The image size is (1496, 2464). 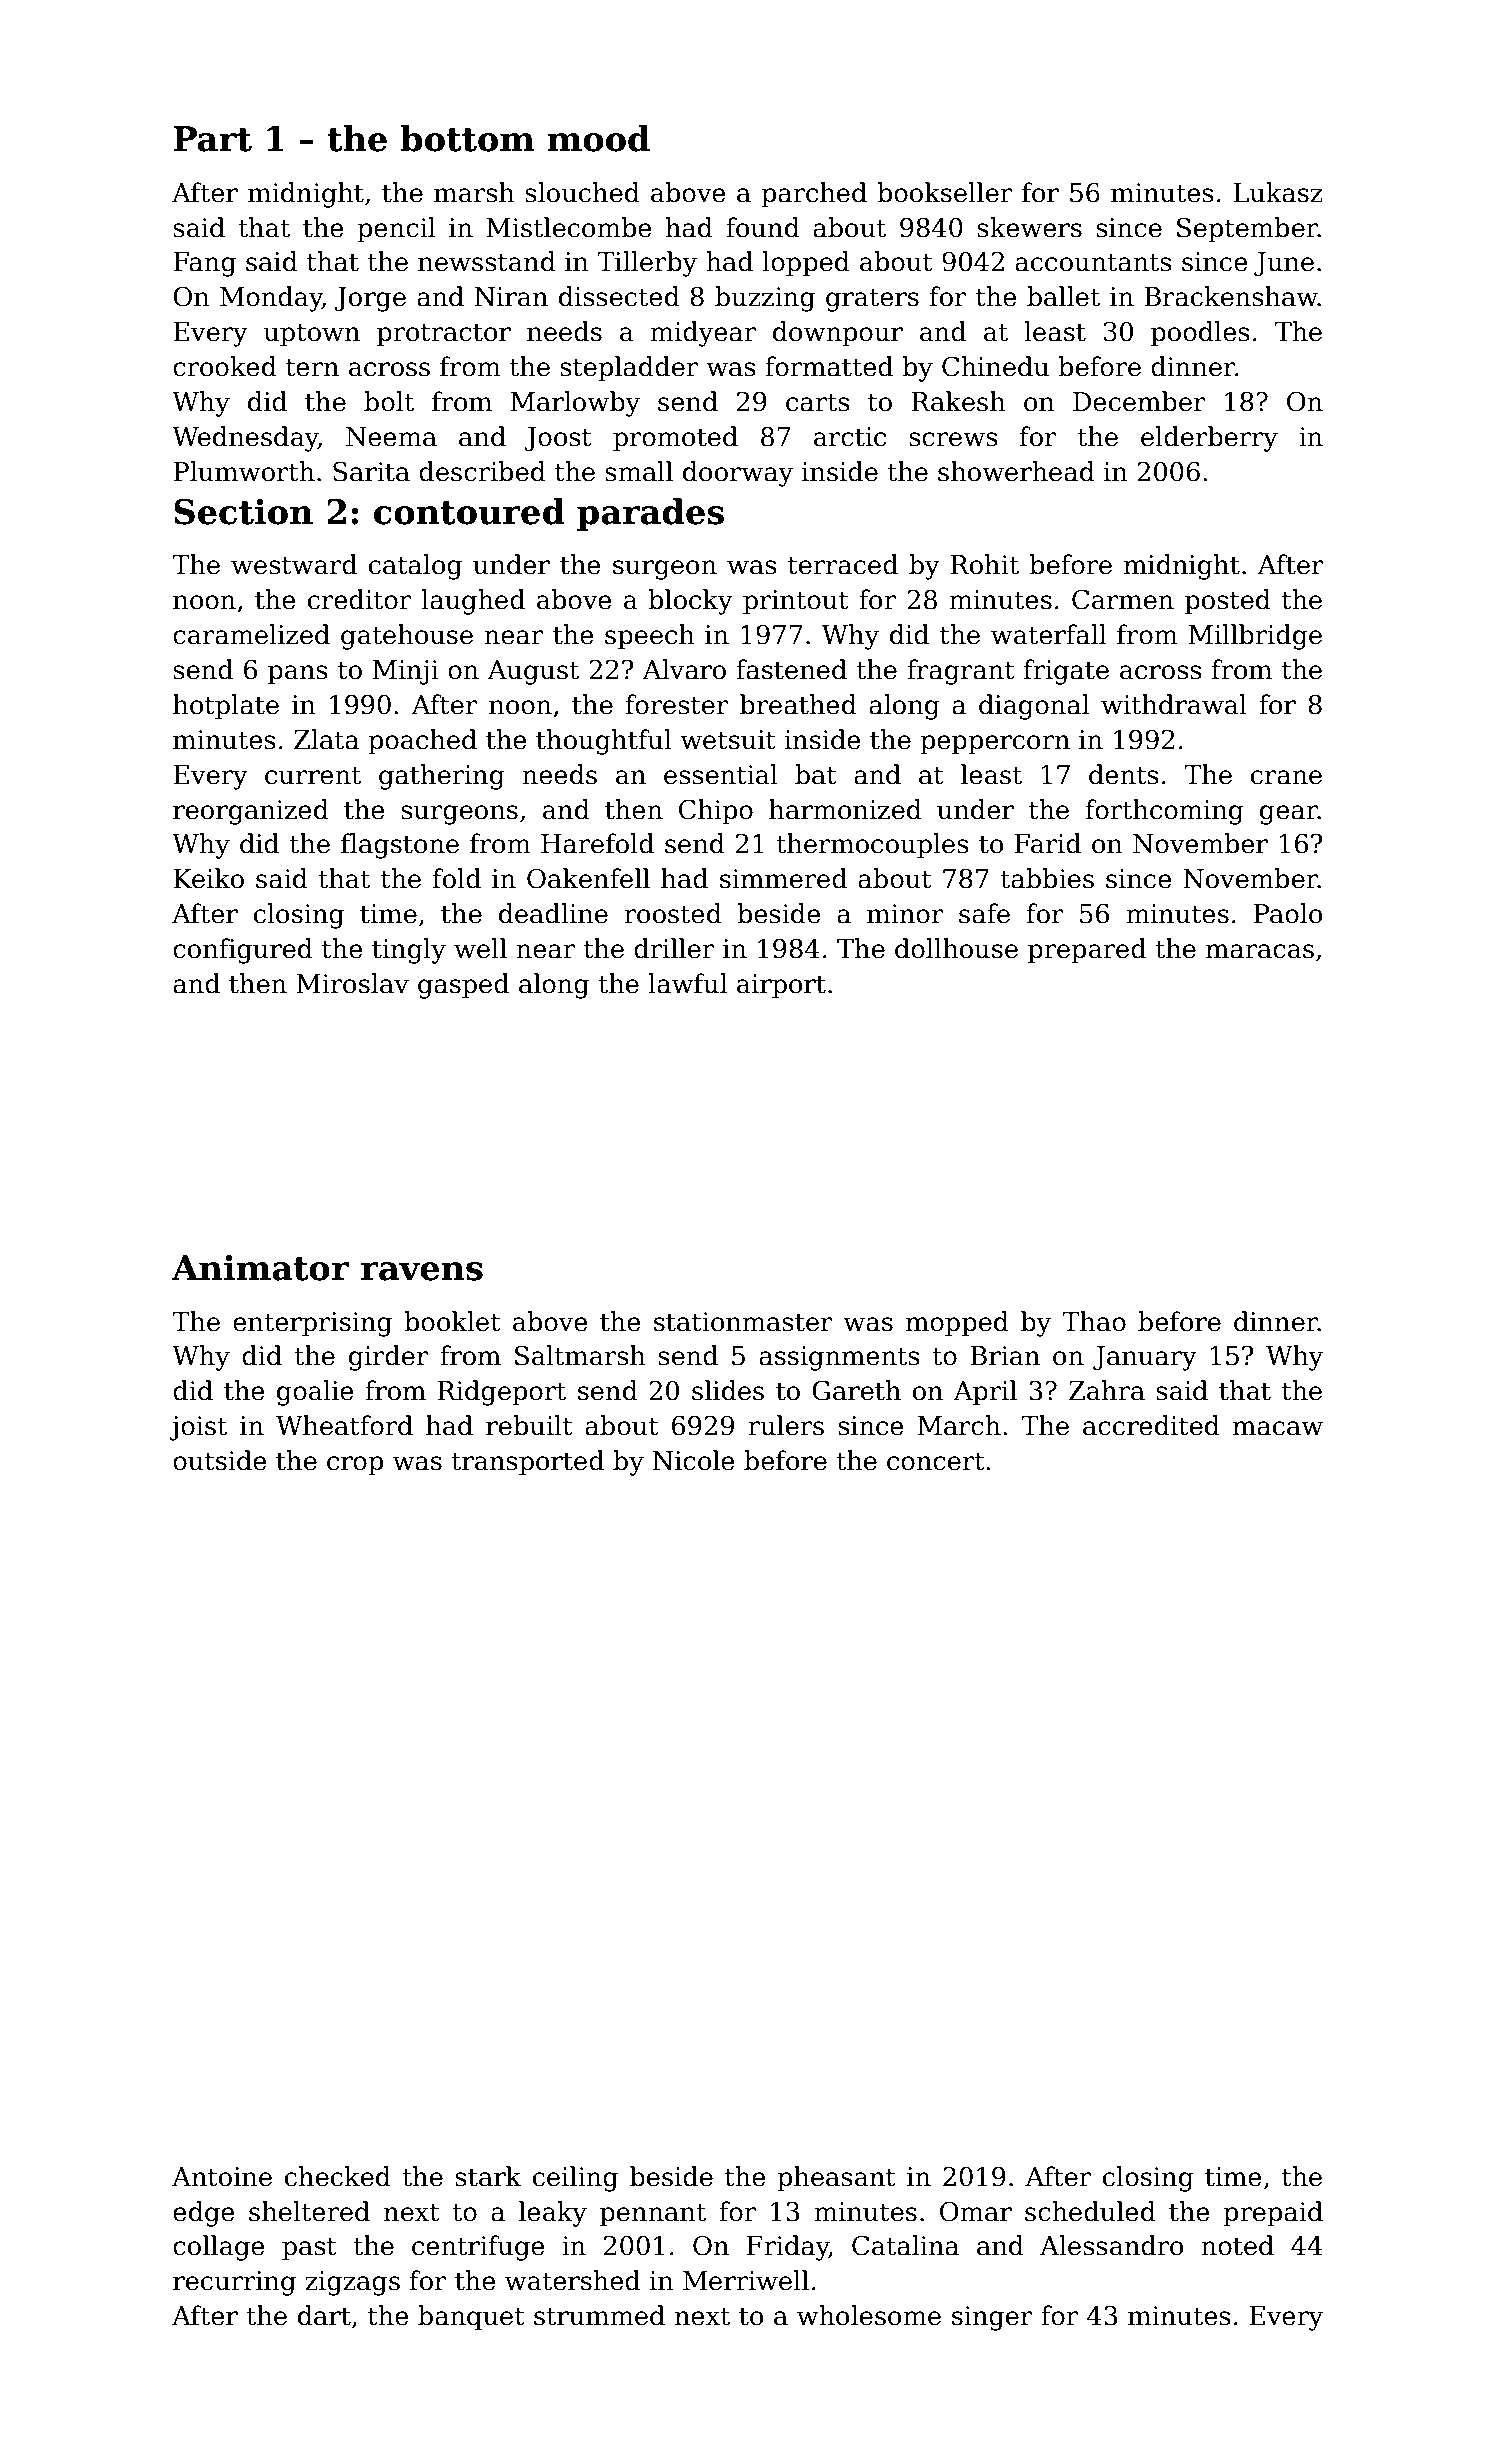 What do you see at coordinates (1273, 2214) in the screenshot?
I see `prepaid` at bounding box center [1273, 2214].
